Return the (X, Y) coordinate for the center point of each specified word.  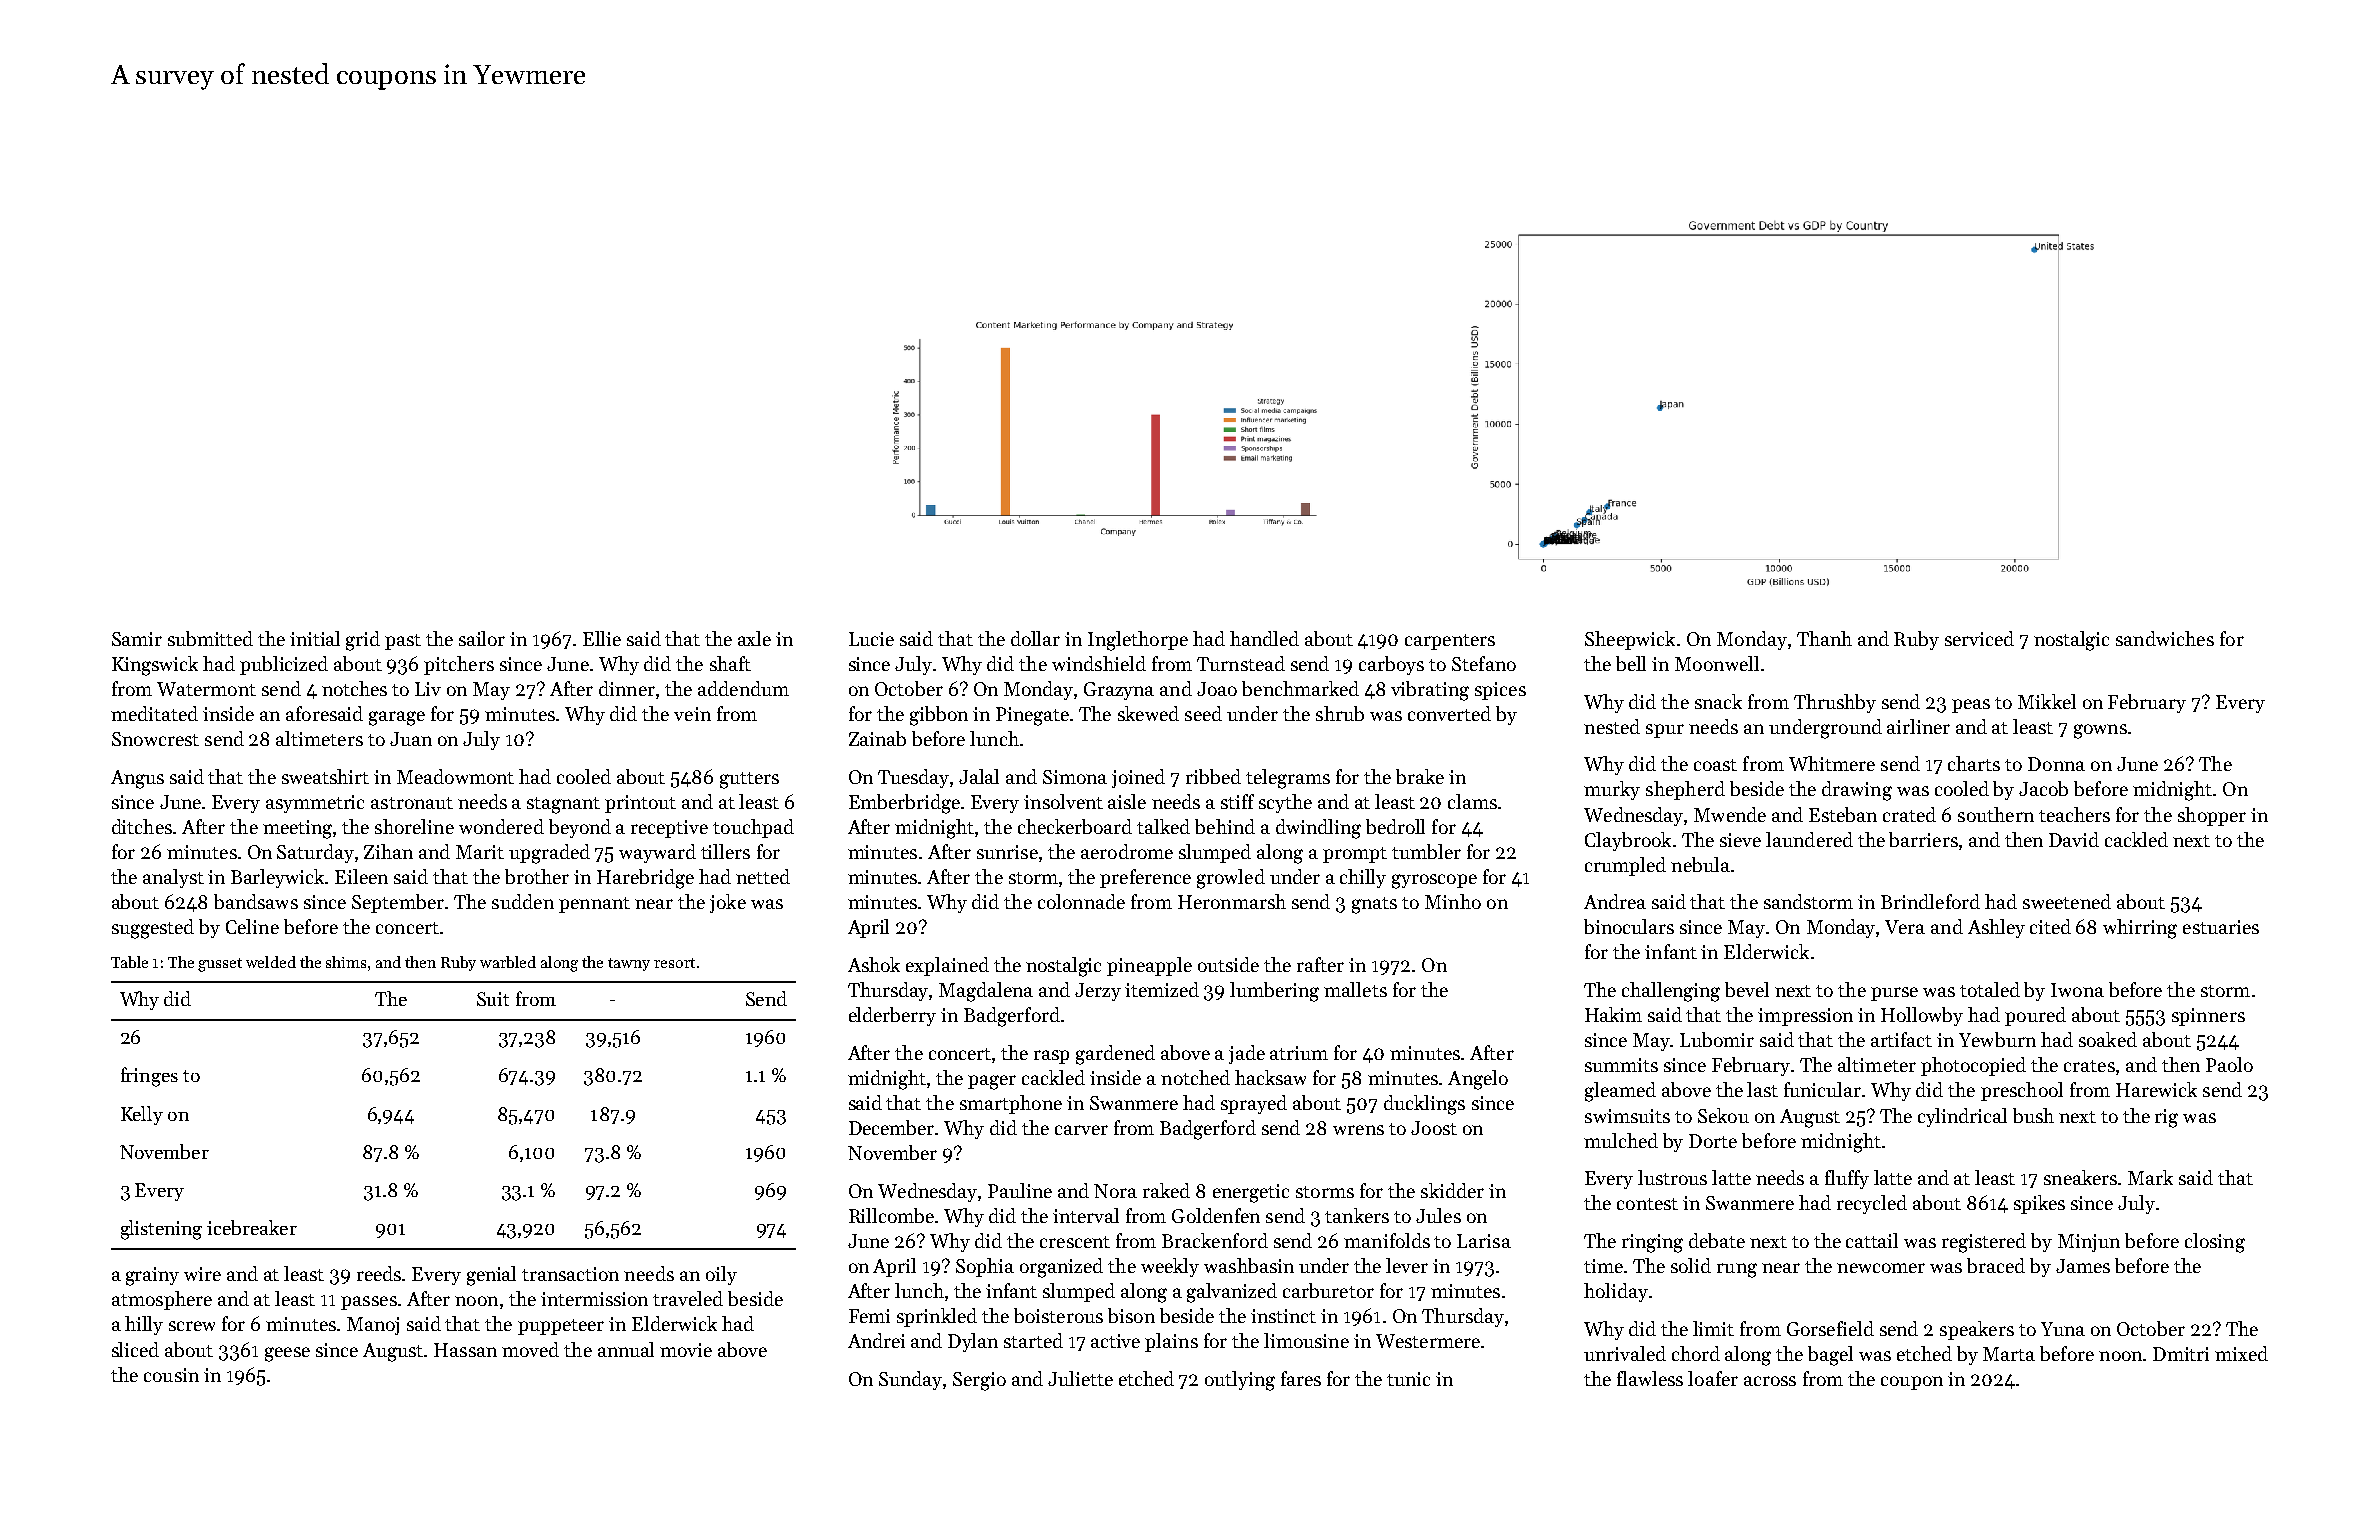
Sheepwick (1630, 640)
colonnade (1081, 901)
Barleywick (278, 878)
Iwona (2077, 990)
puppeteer (561, 1327)
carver (1081, 1130)
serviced (1979, 638)
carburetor (1328, 1290)
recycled (1872, 1204)
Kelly (142, 1115)
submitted (210, 638)
